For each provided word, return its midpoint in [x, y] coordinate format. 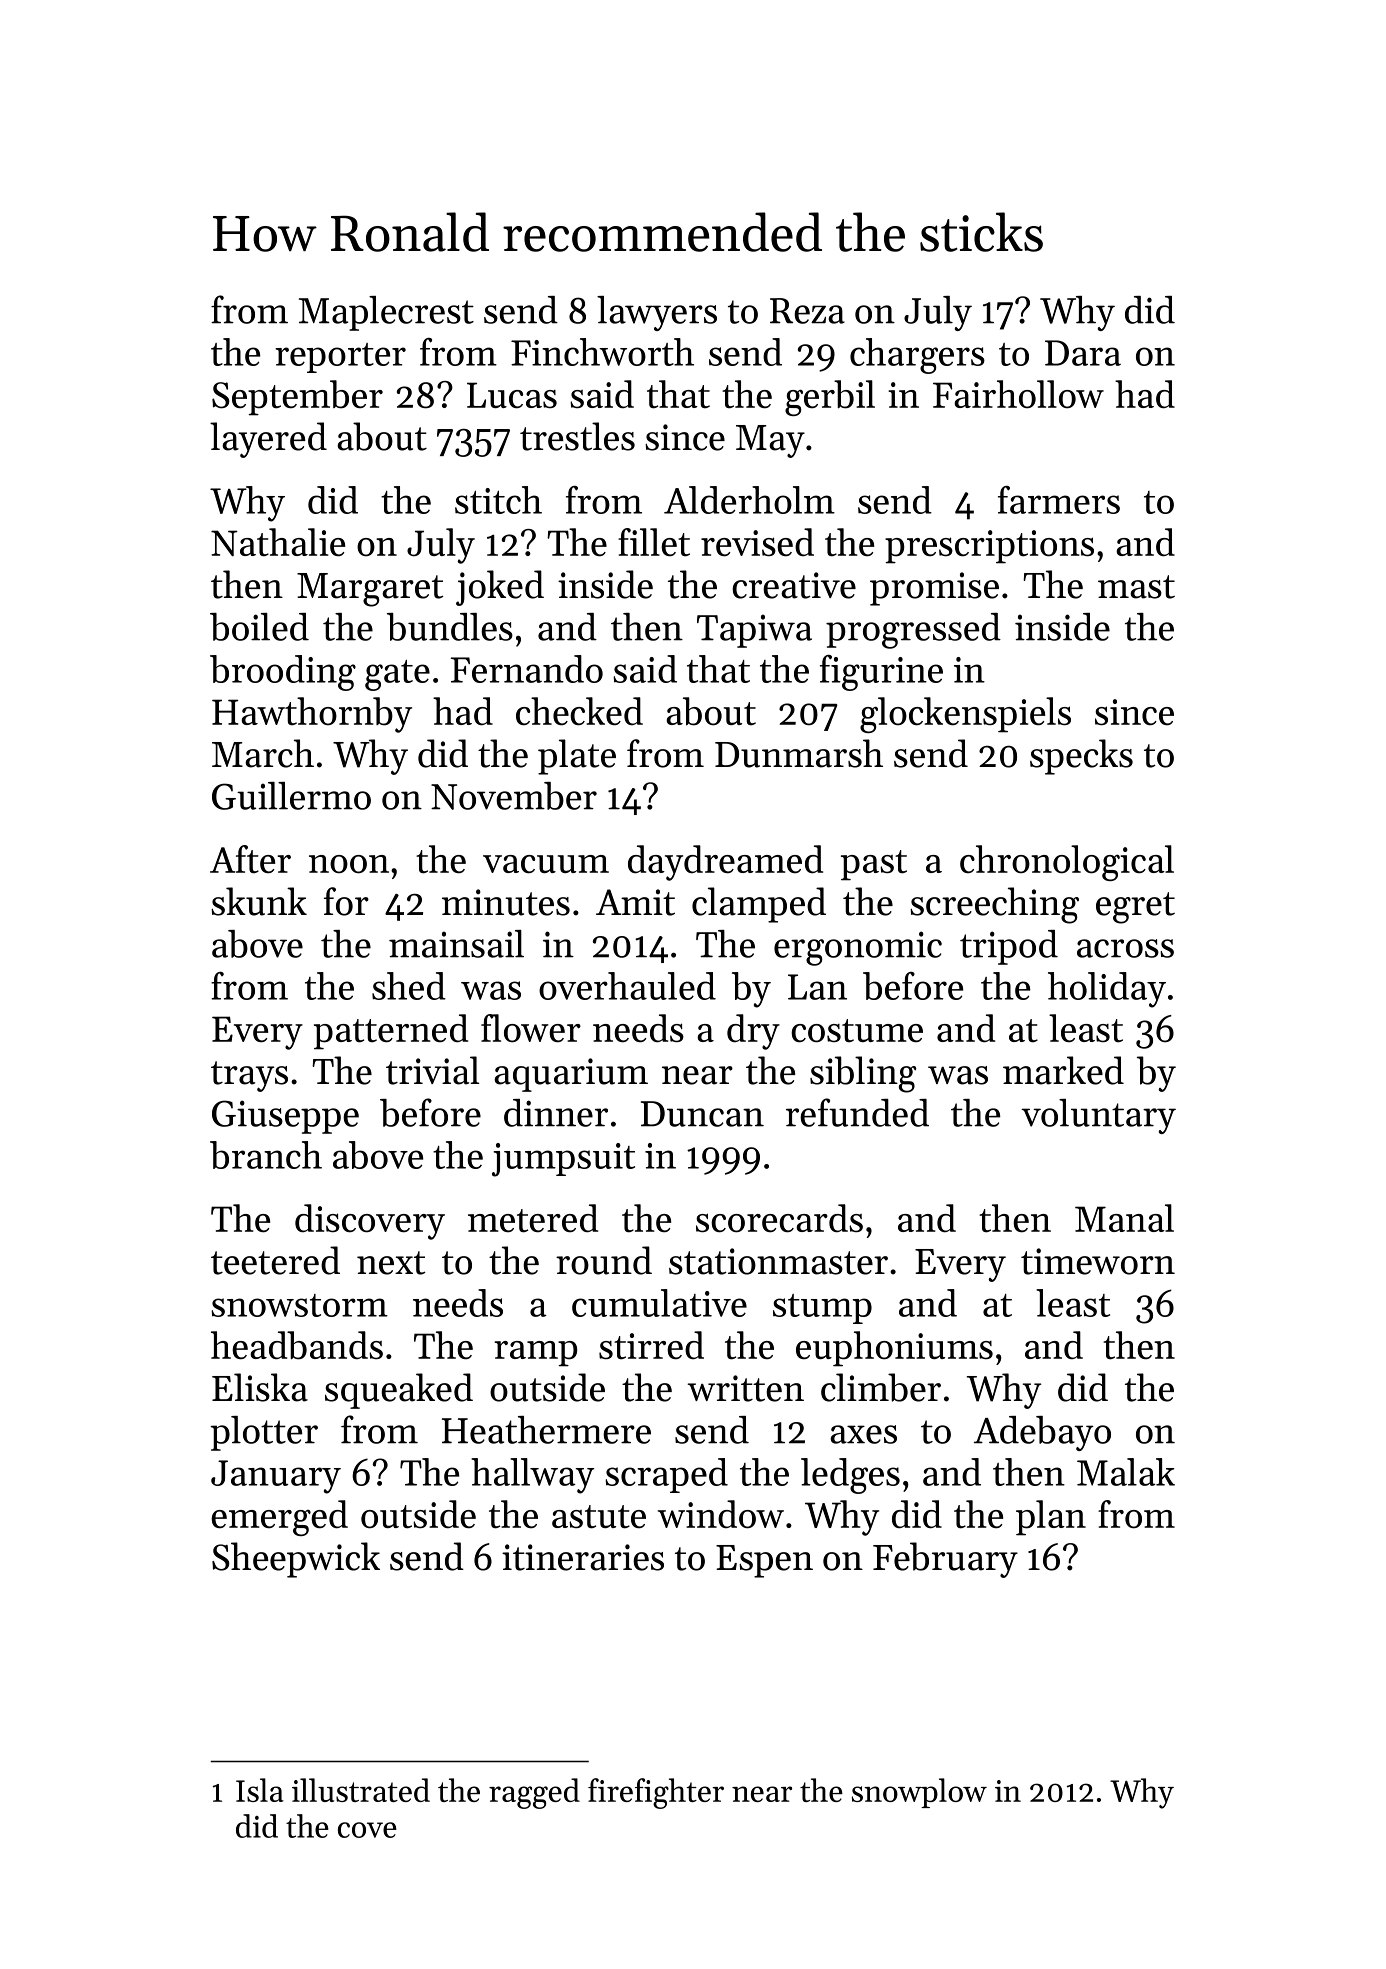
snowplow [919, 1793]
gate [397, 675]
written [745, 1388]
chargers [917, 356]
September [297, 398]
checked [579, 711]
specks [1081, 757]
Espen [764, 1561]
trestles [577, 436]
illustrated [361, 1790]
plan [1051, 1518]
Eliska [260, 1387]
